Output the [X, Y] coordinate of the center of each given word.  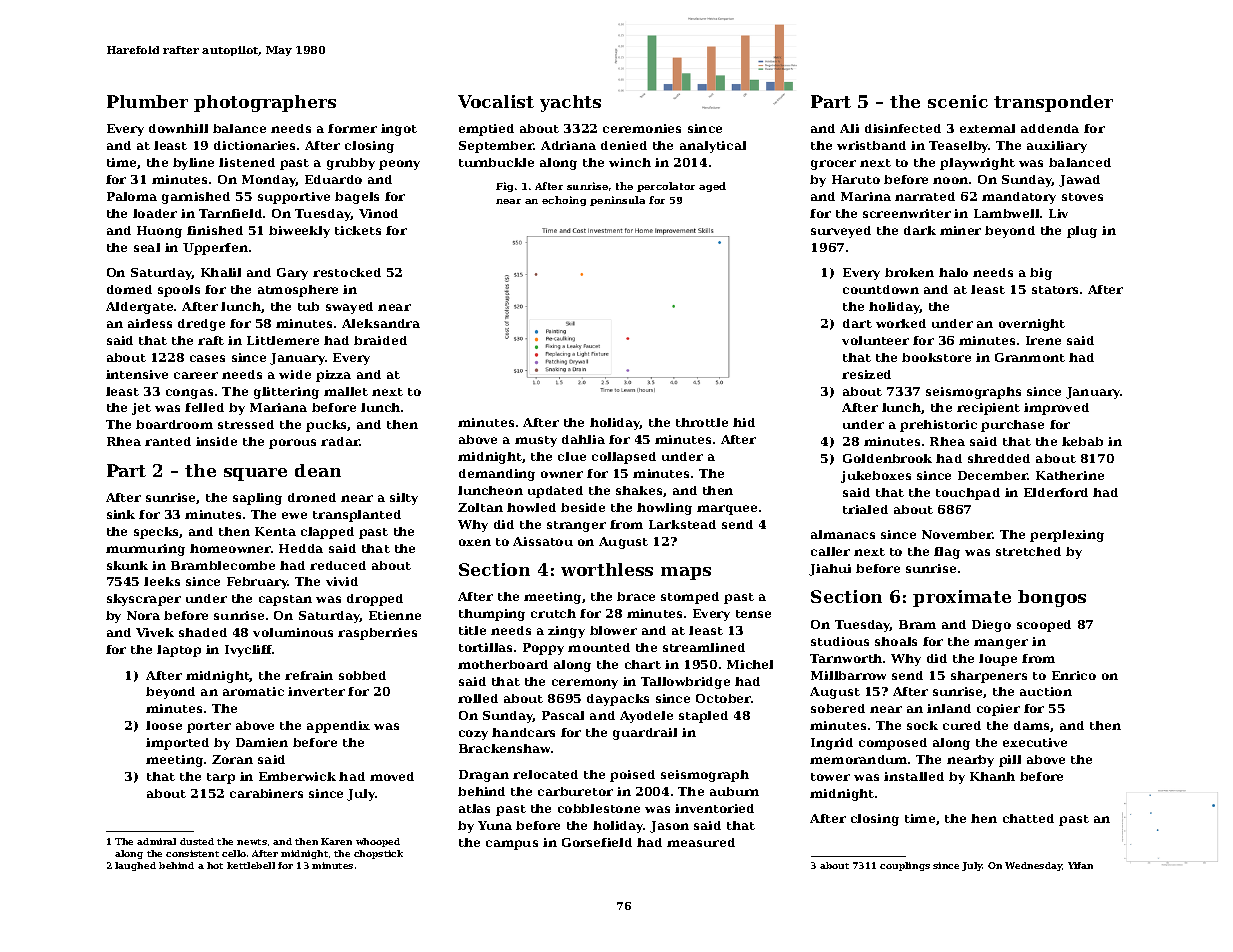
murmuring [145, 550]
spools [179, 291]
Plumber [147, 101]
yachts [570, 103]
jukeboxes [876, 477]
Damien [262, 742]
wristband [871, 145]
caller [830, 551]
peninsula [617, 201]
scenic [958, 101]
